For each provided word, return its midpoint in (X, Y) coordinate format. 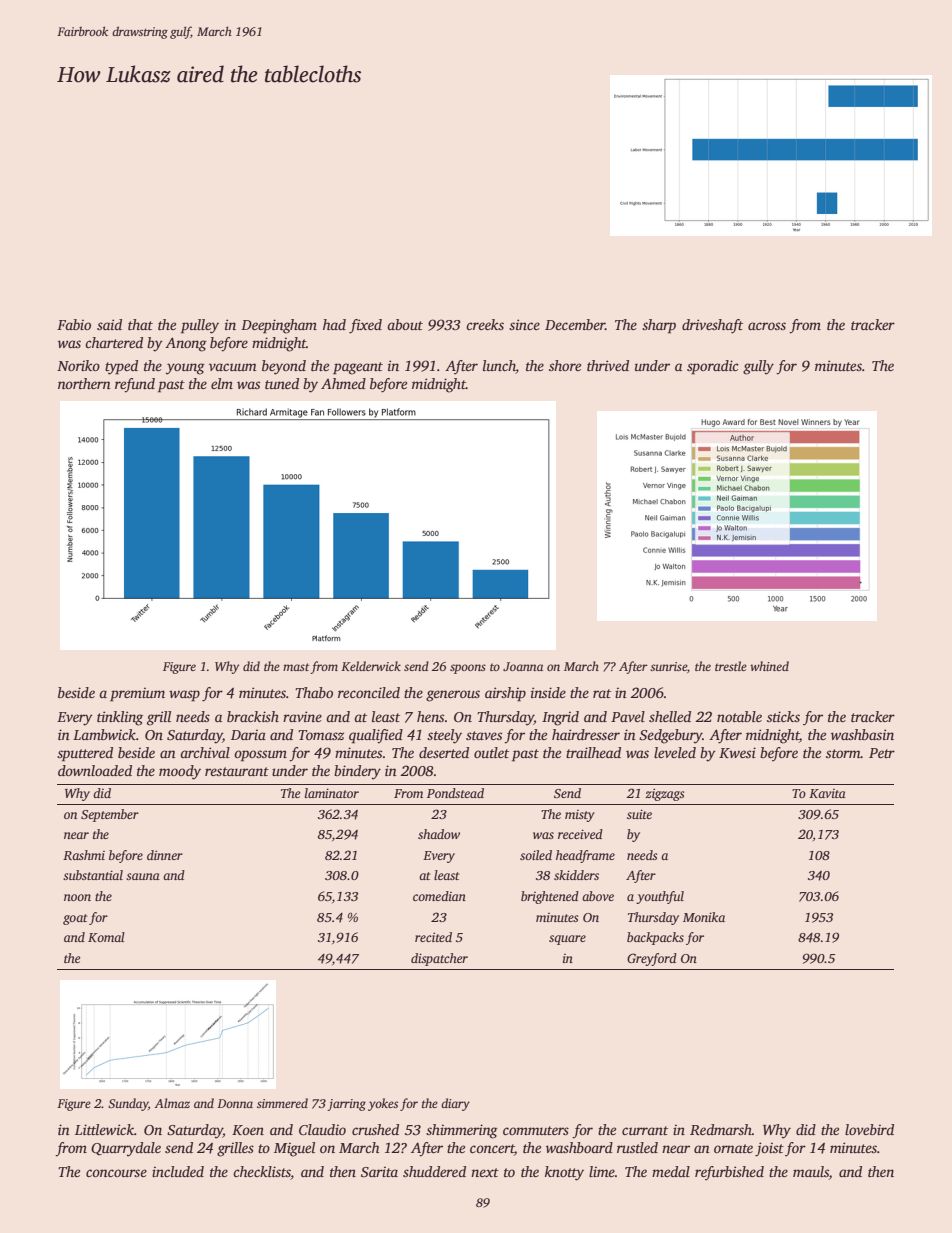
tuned (282, 383)
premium (137, 694)
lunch (499, 367)
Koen (248, 1130)
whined (769, 666)
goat (75, 919)
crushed (375, 1129)
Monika (704, 917)
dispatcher (439, 959)
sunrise (668, 666)
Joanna (523, 666)
